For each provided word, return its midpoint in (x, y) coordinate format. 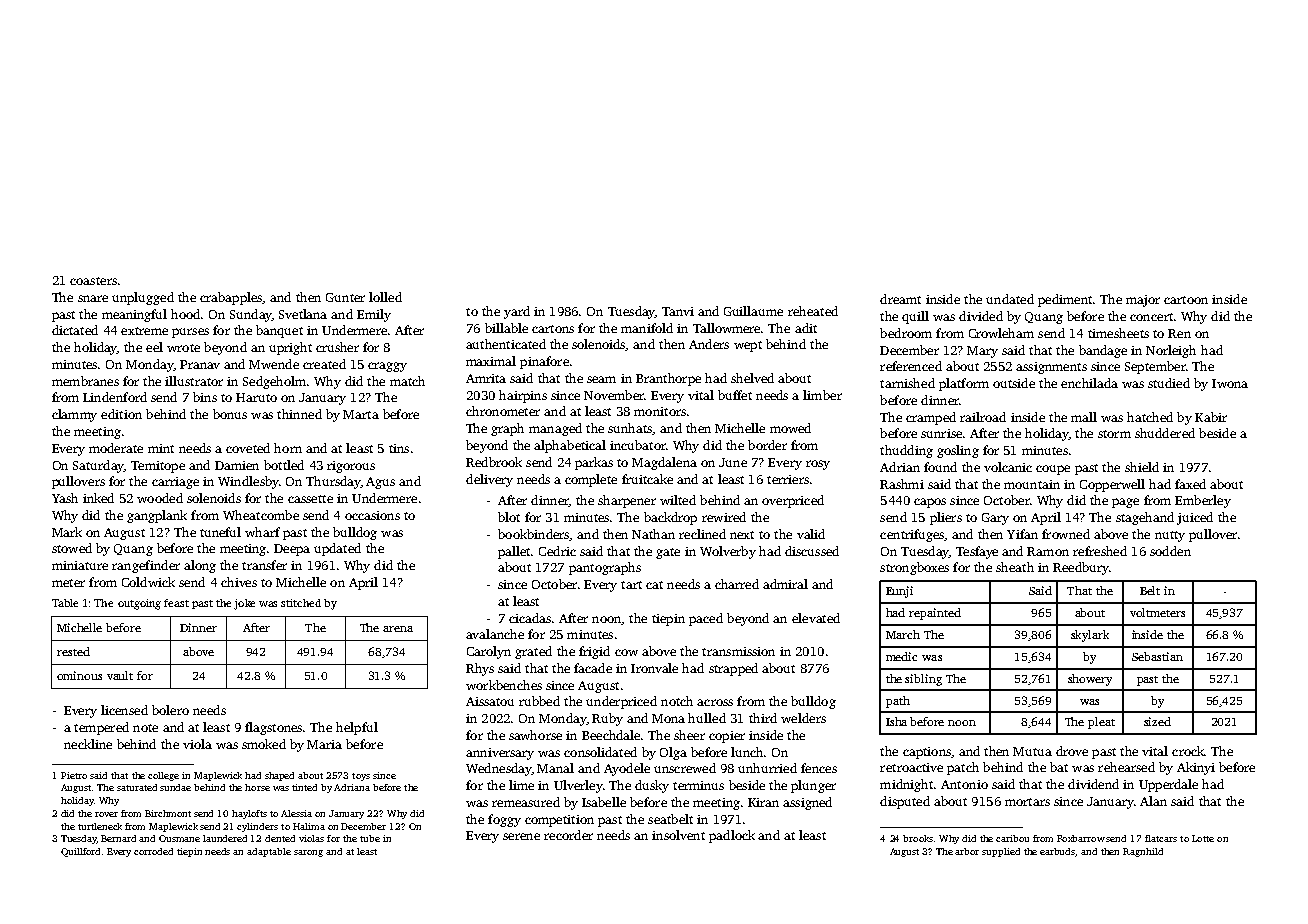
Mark (67, 532)
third (763, 718)
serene (521, 836)
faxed (1190, 484)
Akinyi (1196, 768)
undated (1010, 299)
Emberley (1203, 501)
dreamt (900, 299)
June (733, 462)
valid (811, 534)
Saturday (98, 466)
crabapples (231, 298)
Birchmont (168, 813)
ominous (79, 675)
